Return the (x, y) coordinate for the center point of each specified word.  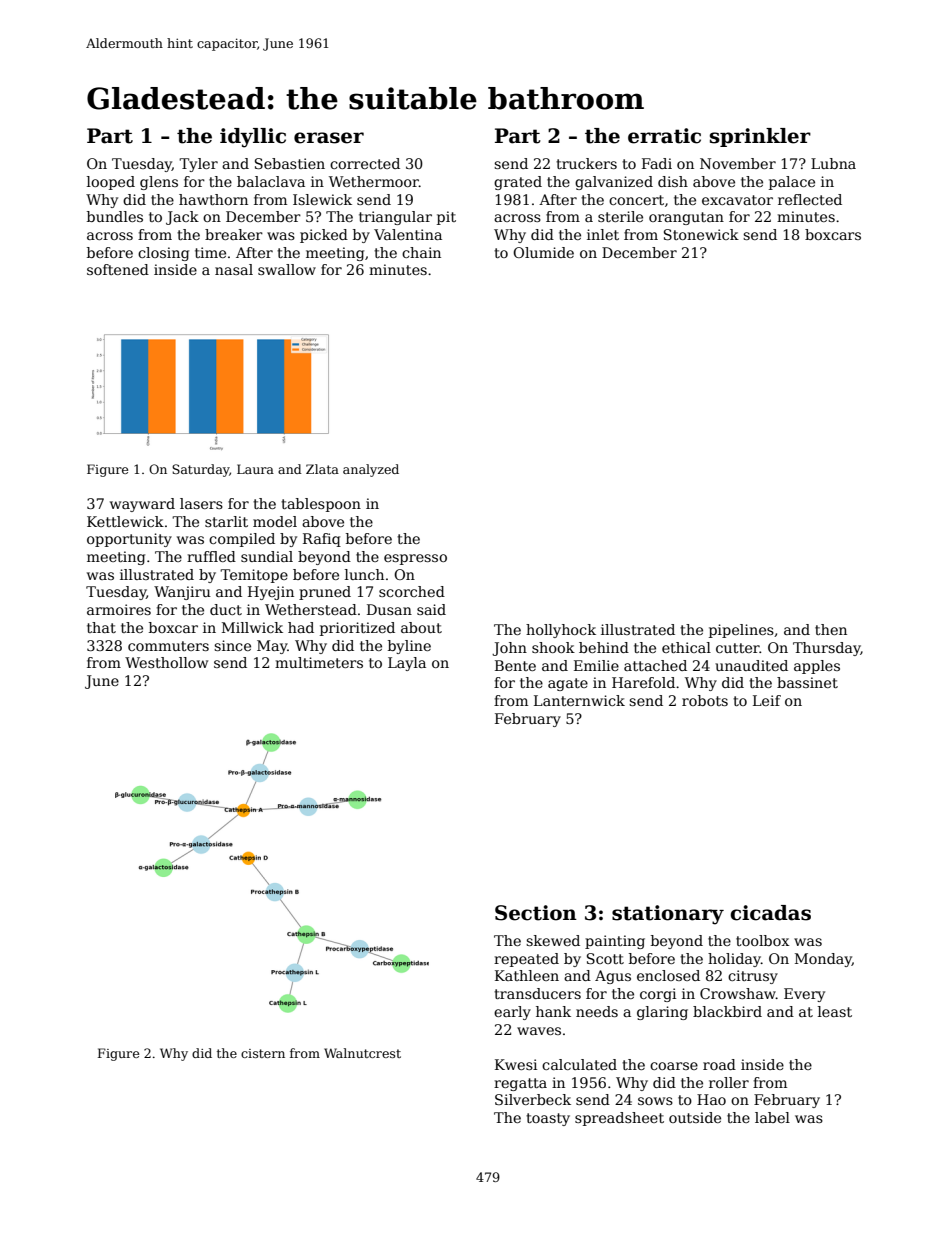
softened (118, 269)
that (101, 627)
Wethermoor (374, 181)
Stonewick (701, 234)
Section (536, 913)
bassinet (807, 682)
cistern (263, 1053)
